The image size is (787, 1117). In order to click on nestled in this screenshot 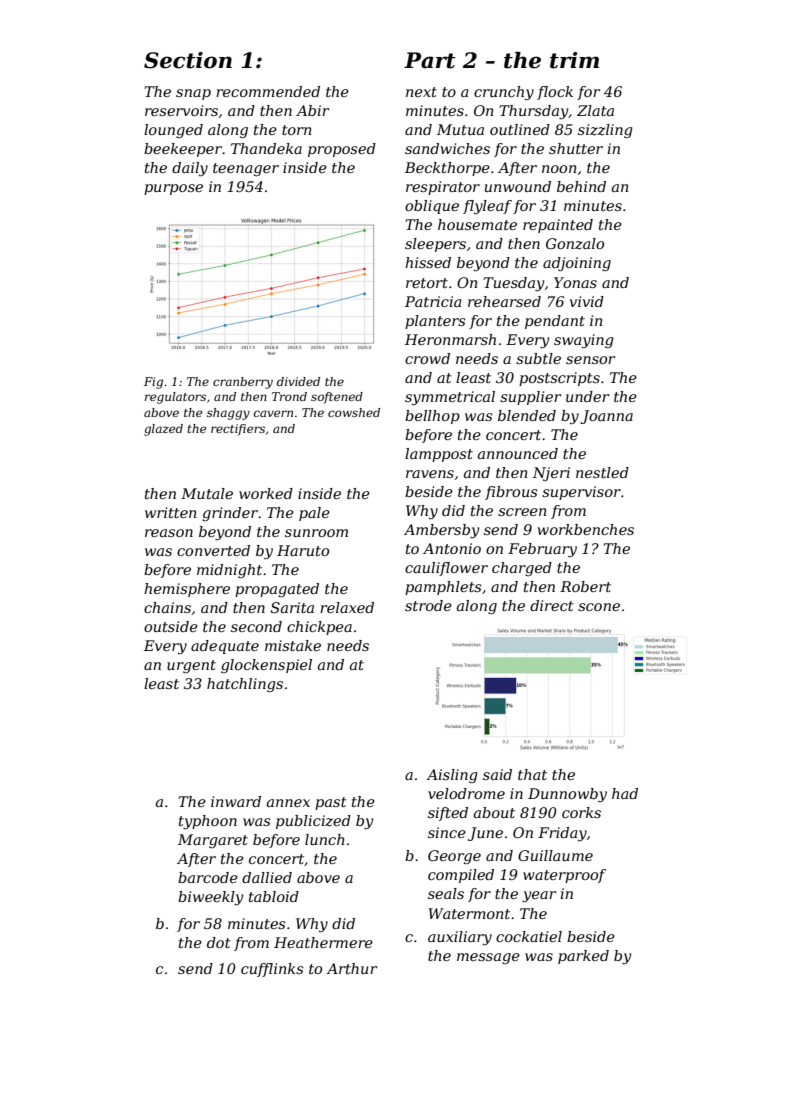, I will do `click(602, 472)`.
